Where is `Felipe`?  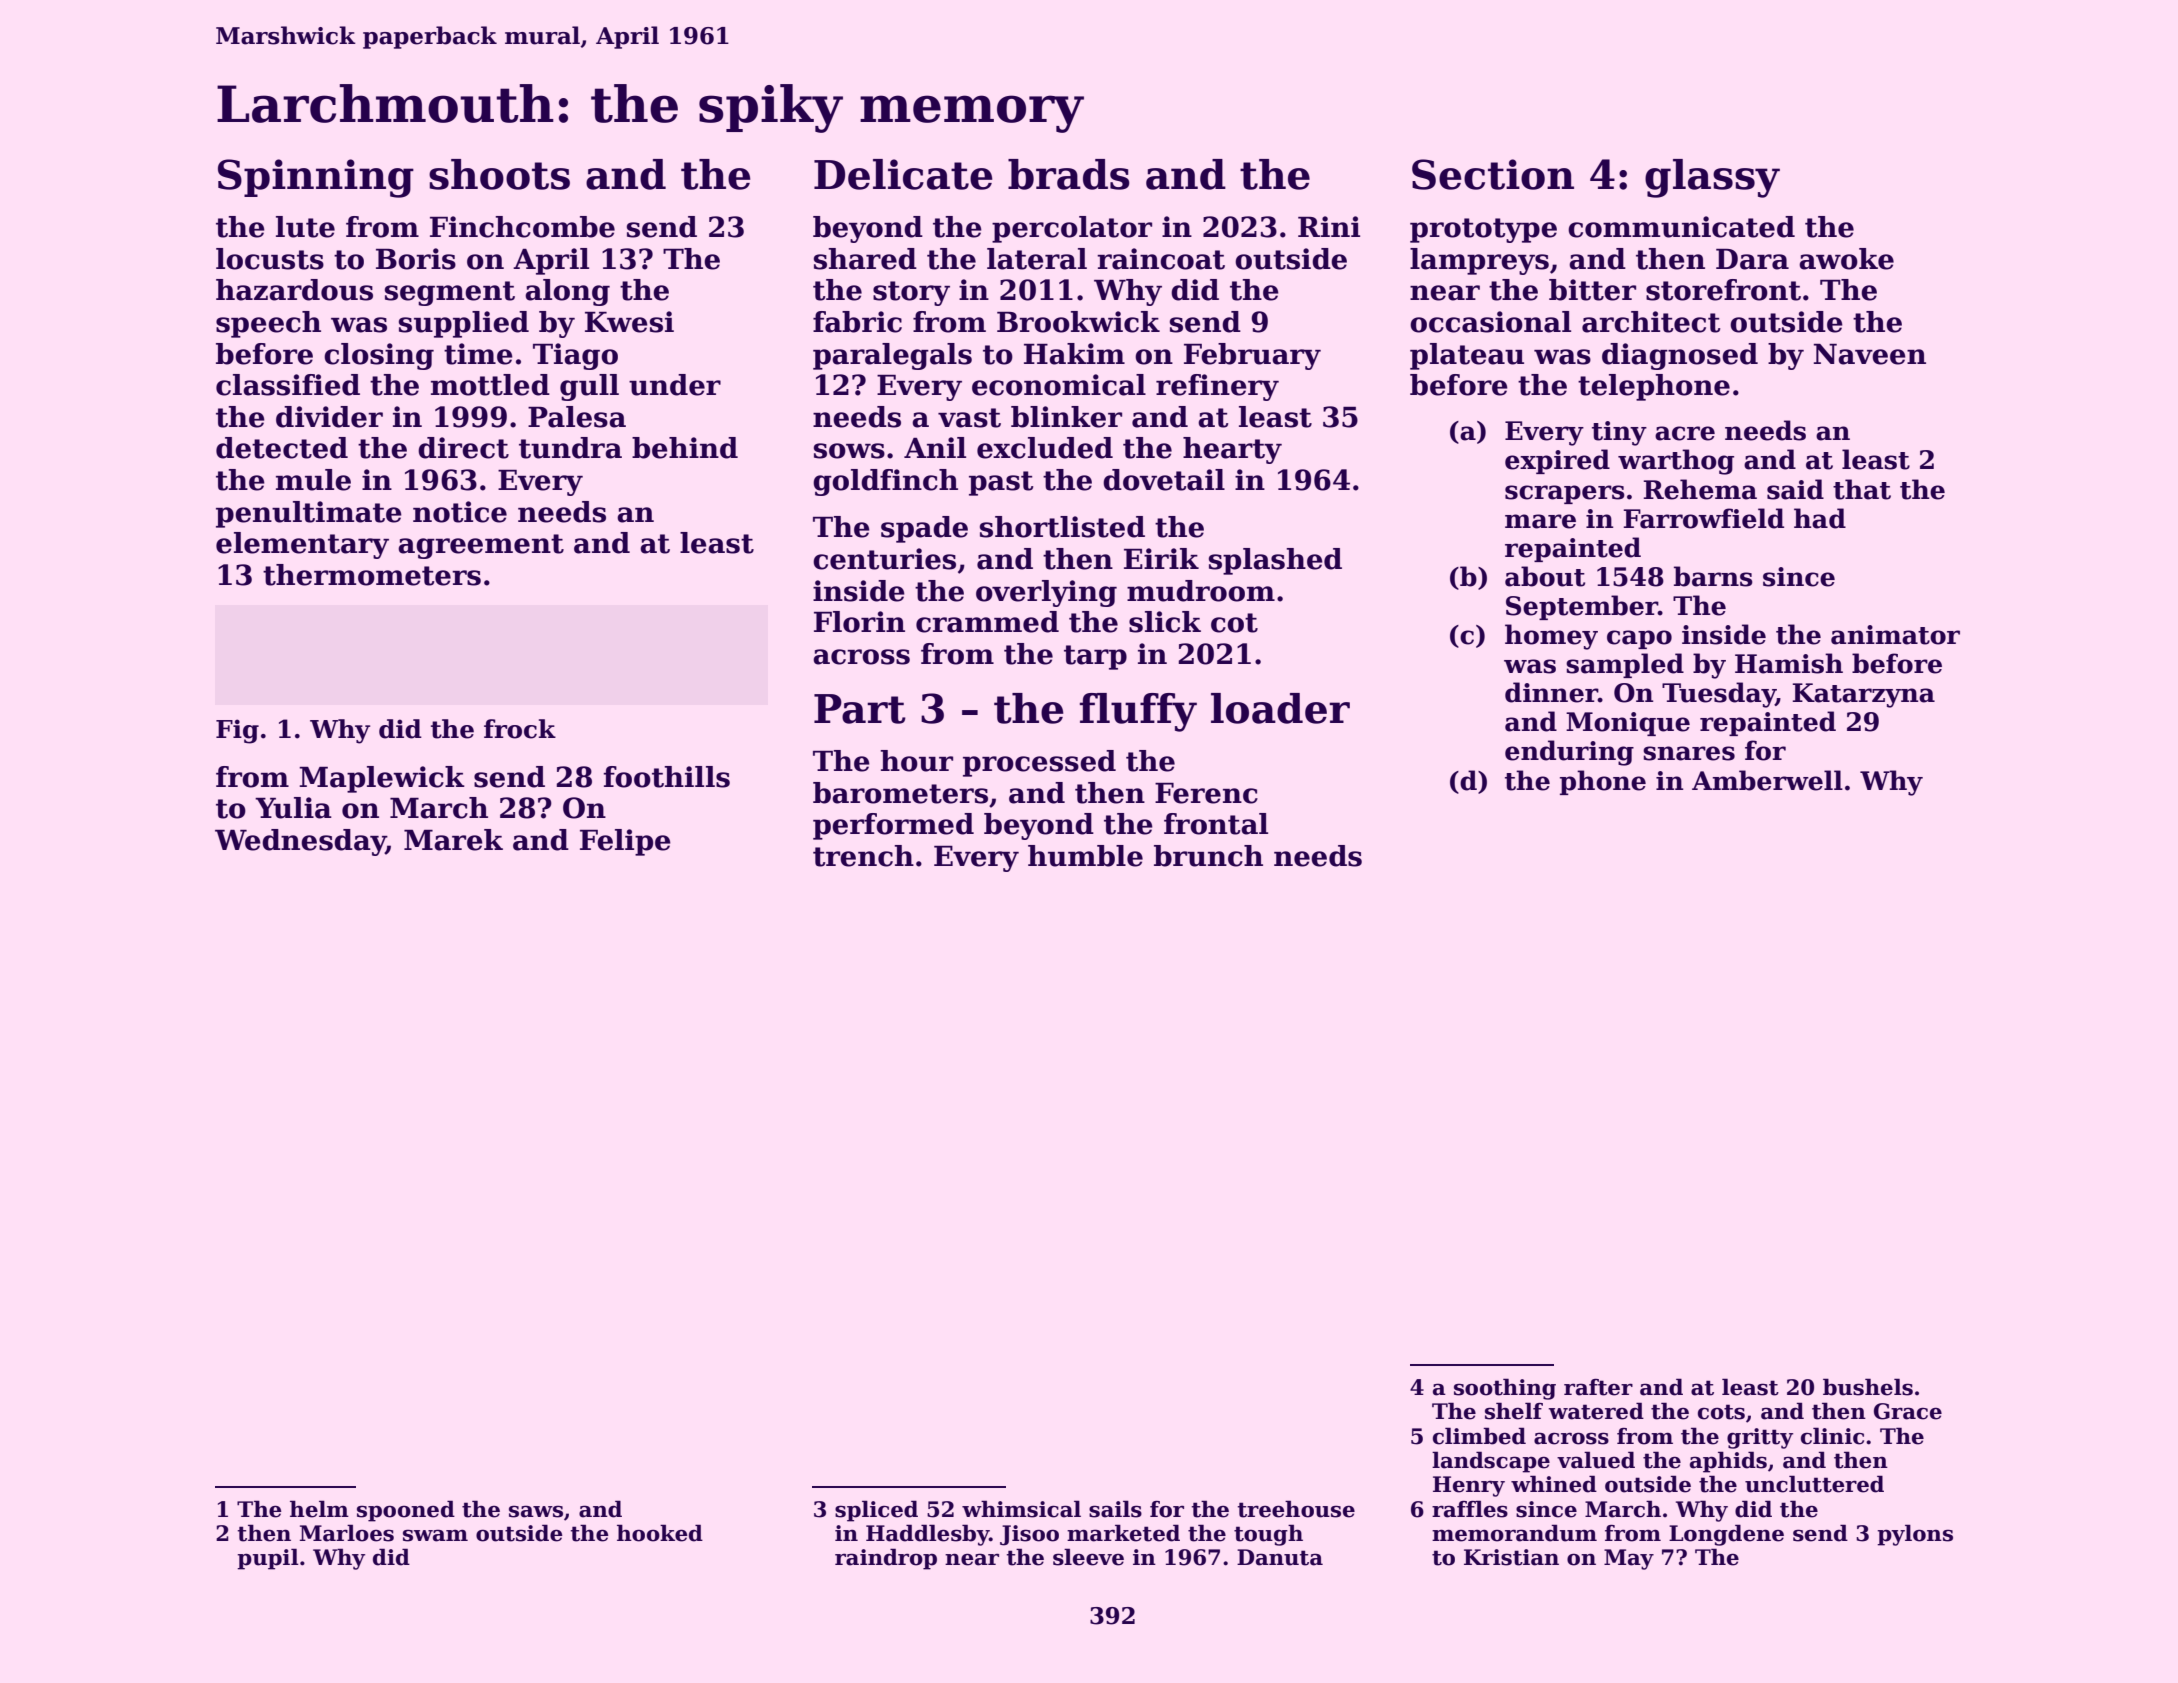 Felipe is located at coordinates (625, 842).
